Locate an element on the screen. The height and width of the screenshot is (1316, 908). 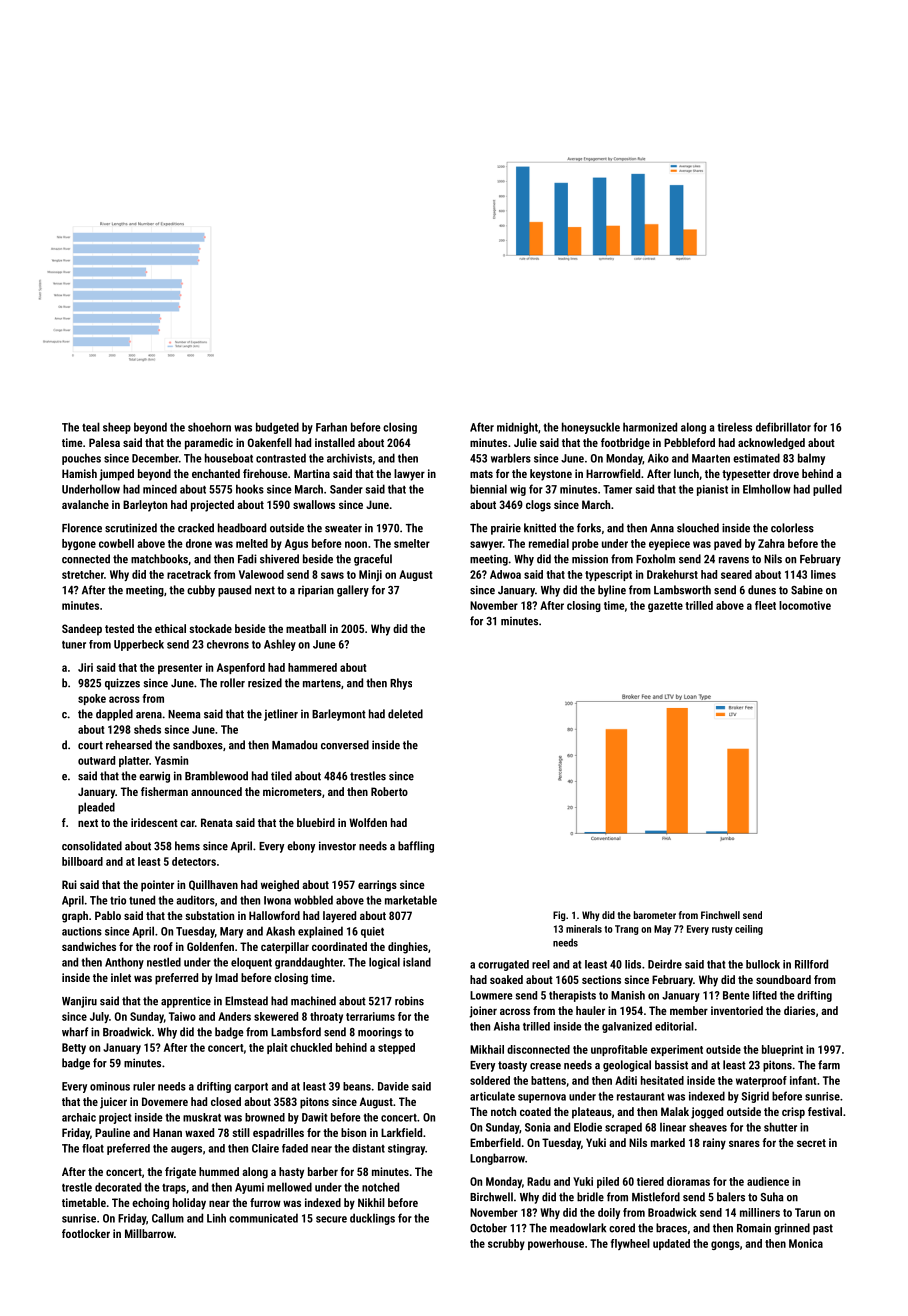
lifted is located at coordinates (765, 995).
